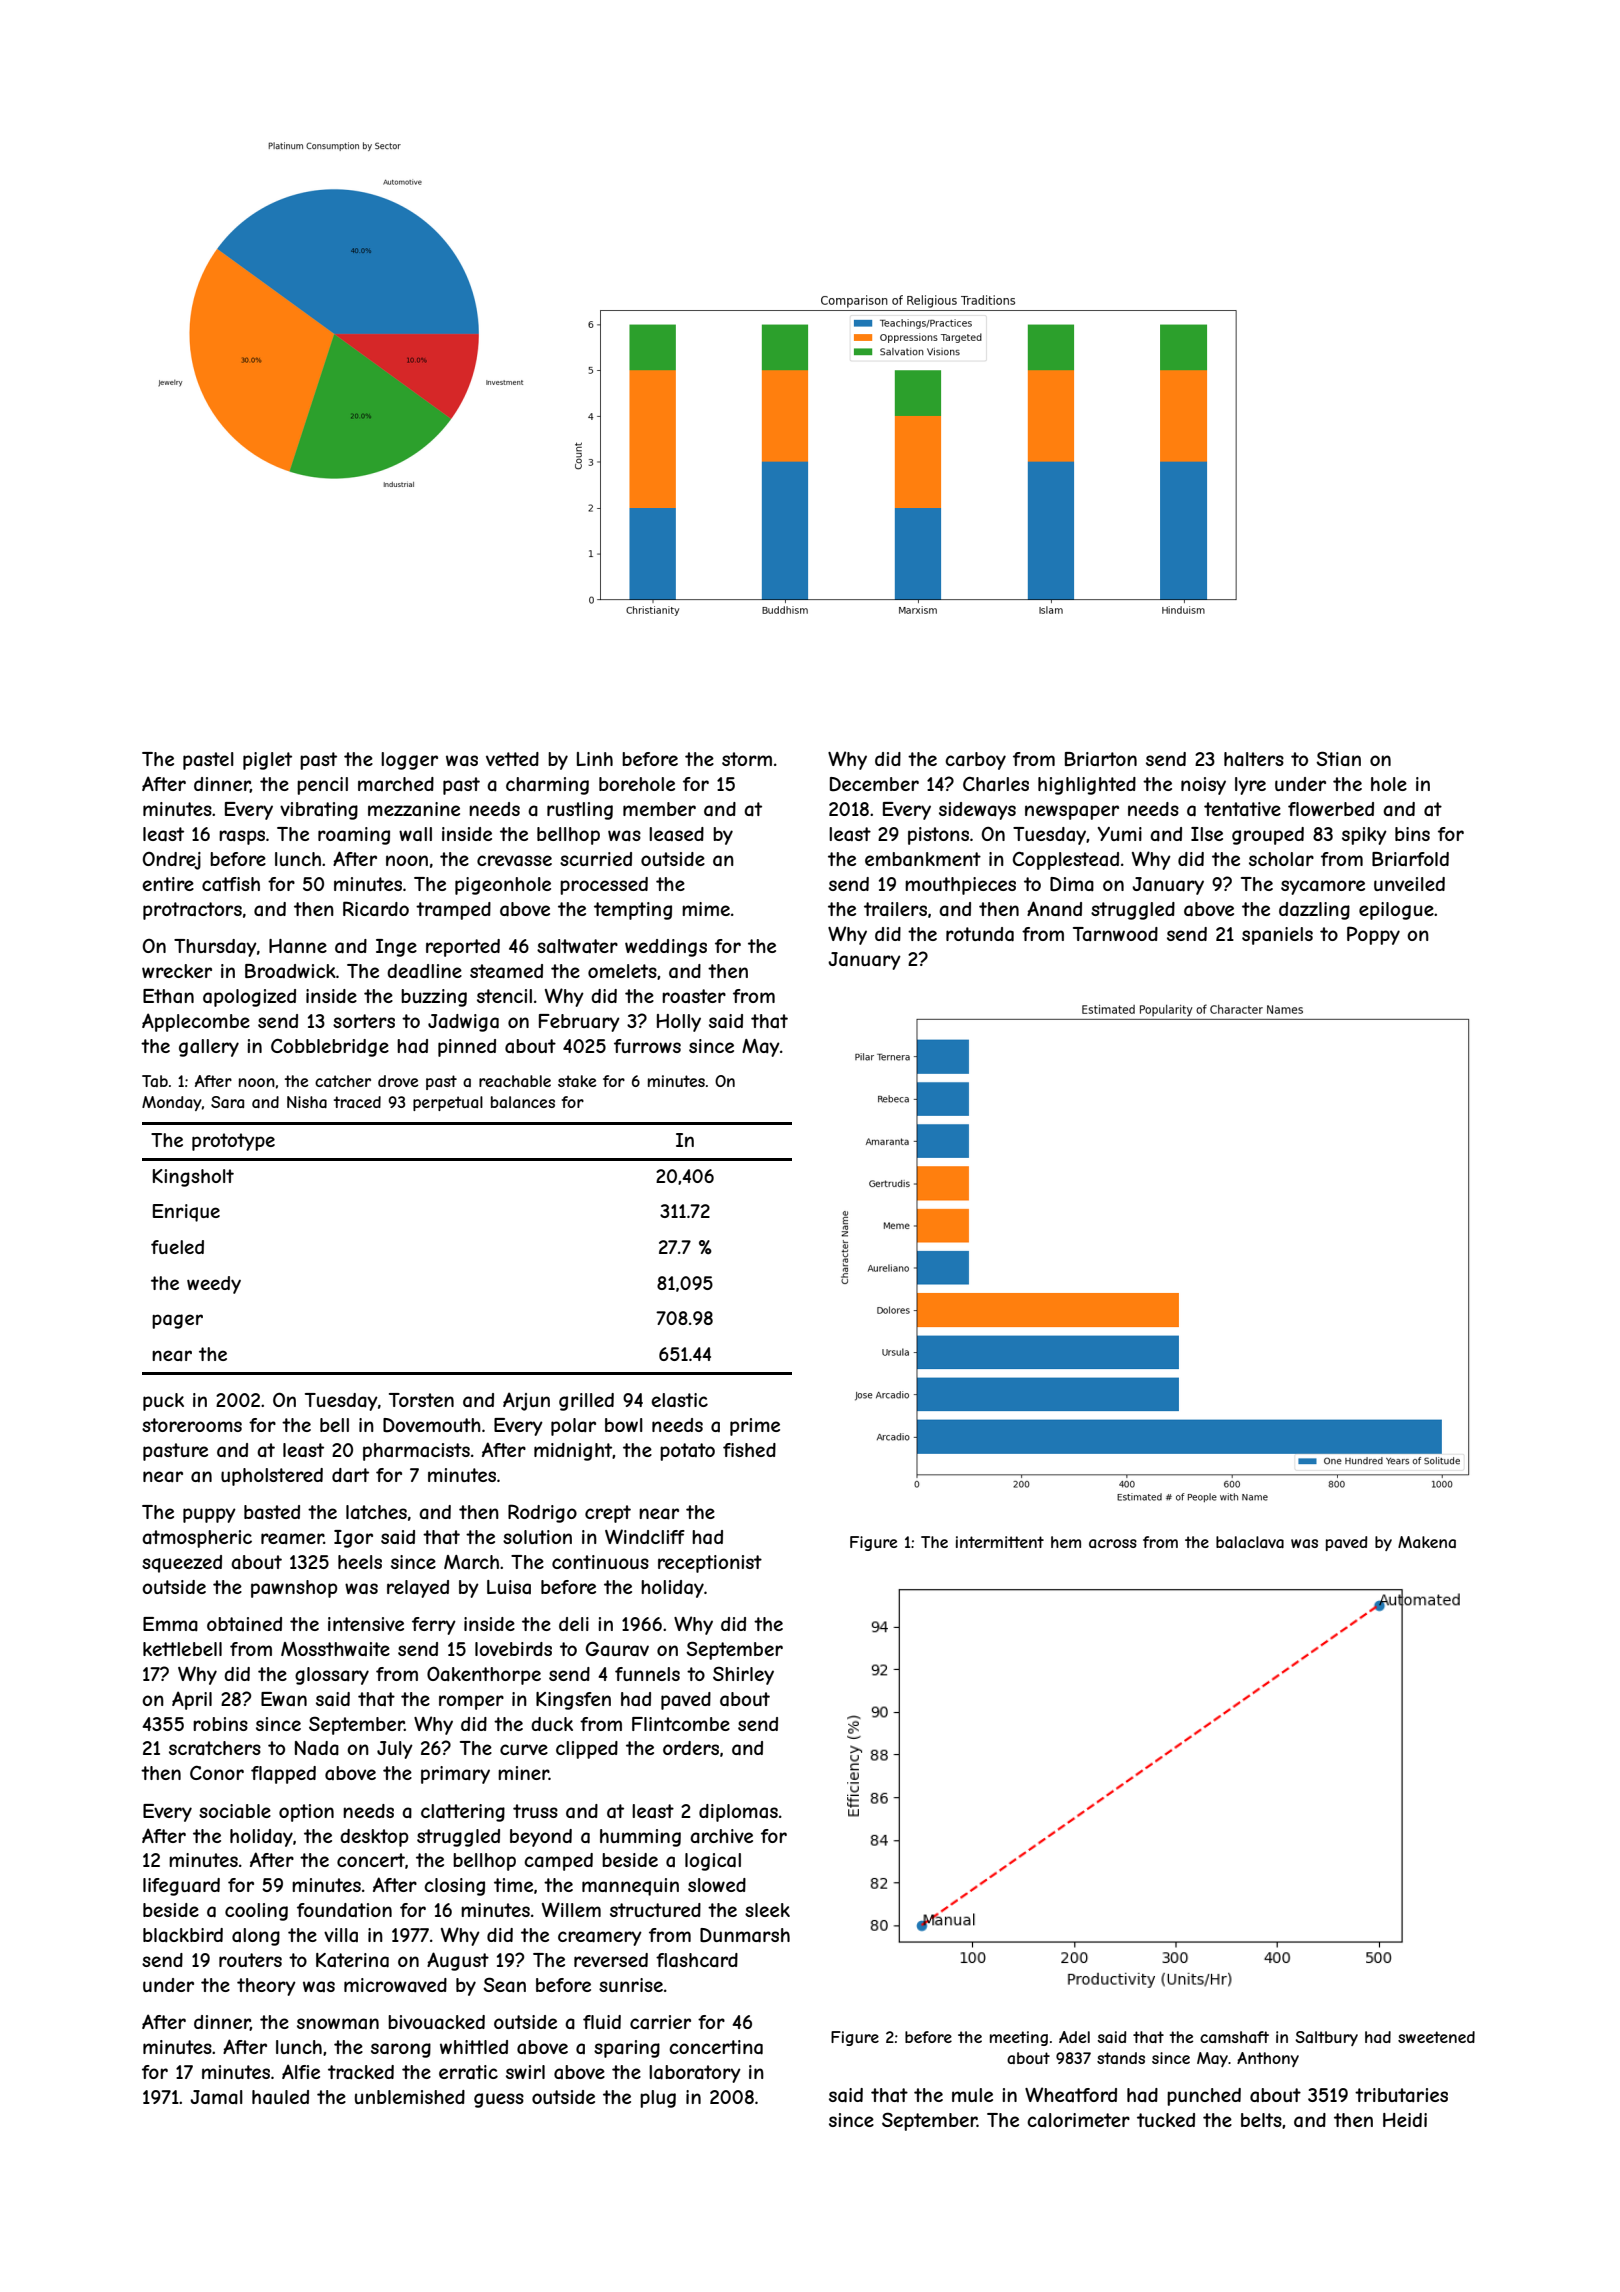 Image resolution: width=1620 pixels, height=2292 pixels. I want to click on apologized, so click(249, 998).
